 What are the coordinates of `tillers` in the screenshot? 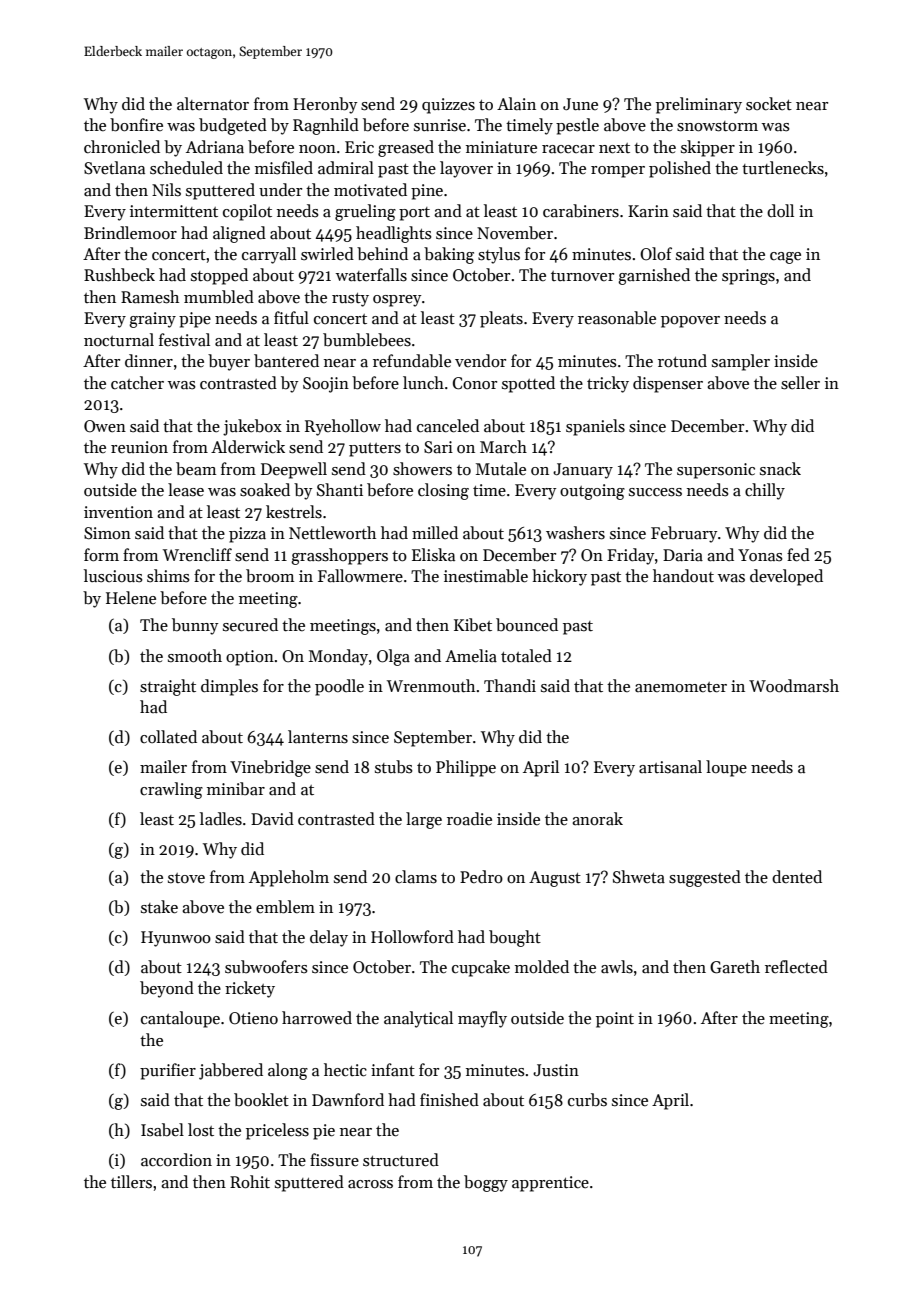 It's located at (131, 1182).
